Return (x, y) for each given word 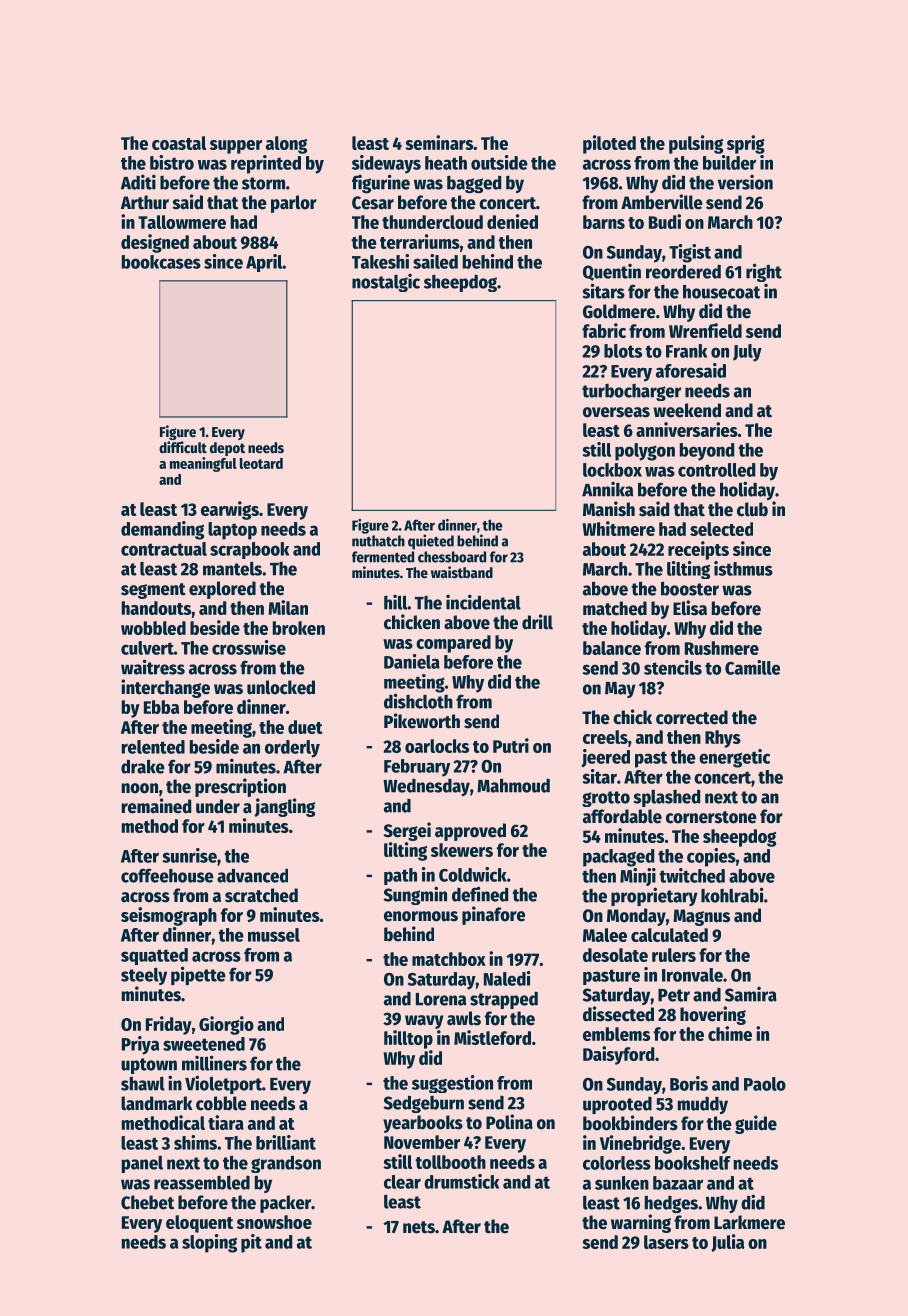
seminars (439, 142)
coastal (179, 143)
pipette (198, 975)
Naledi (507, 978)
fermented (383, 557)
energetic (734, 758)
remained (156, 806)
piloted (609, 144)
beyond (707, 452)
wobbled (153, 628)
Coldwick (473, 874)
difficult (183, 447)
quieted (431, 542)
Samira (751, 994)
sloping (209, 1243)
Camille (752, 667)
